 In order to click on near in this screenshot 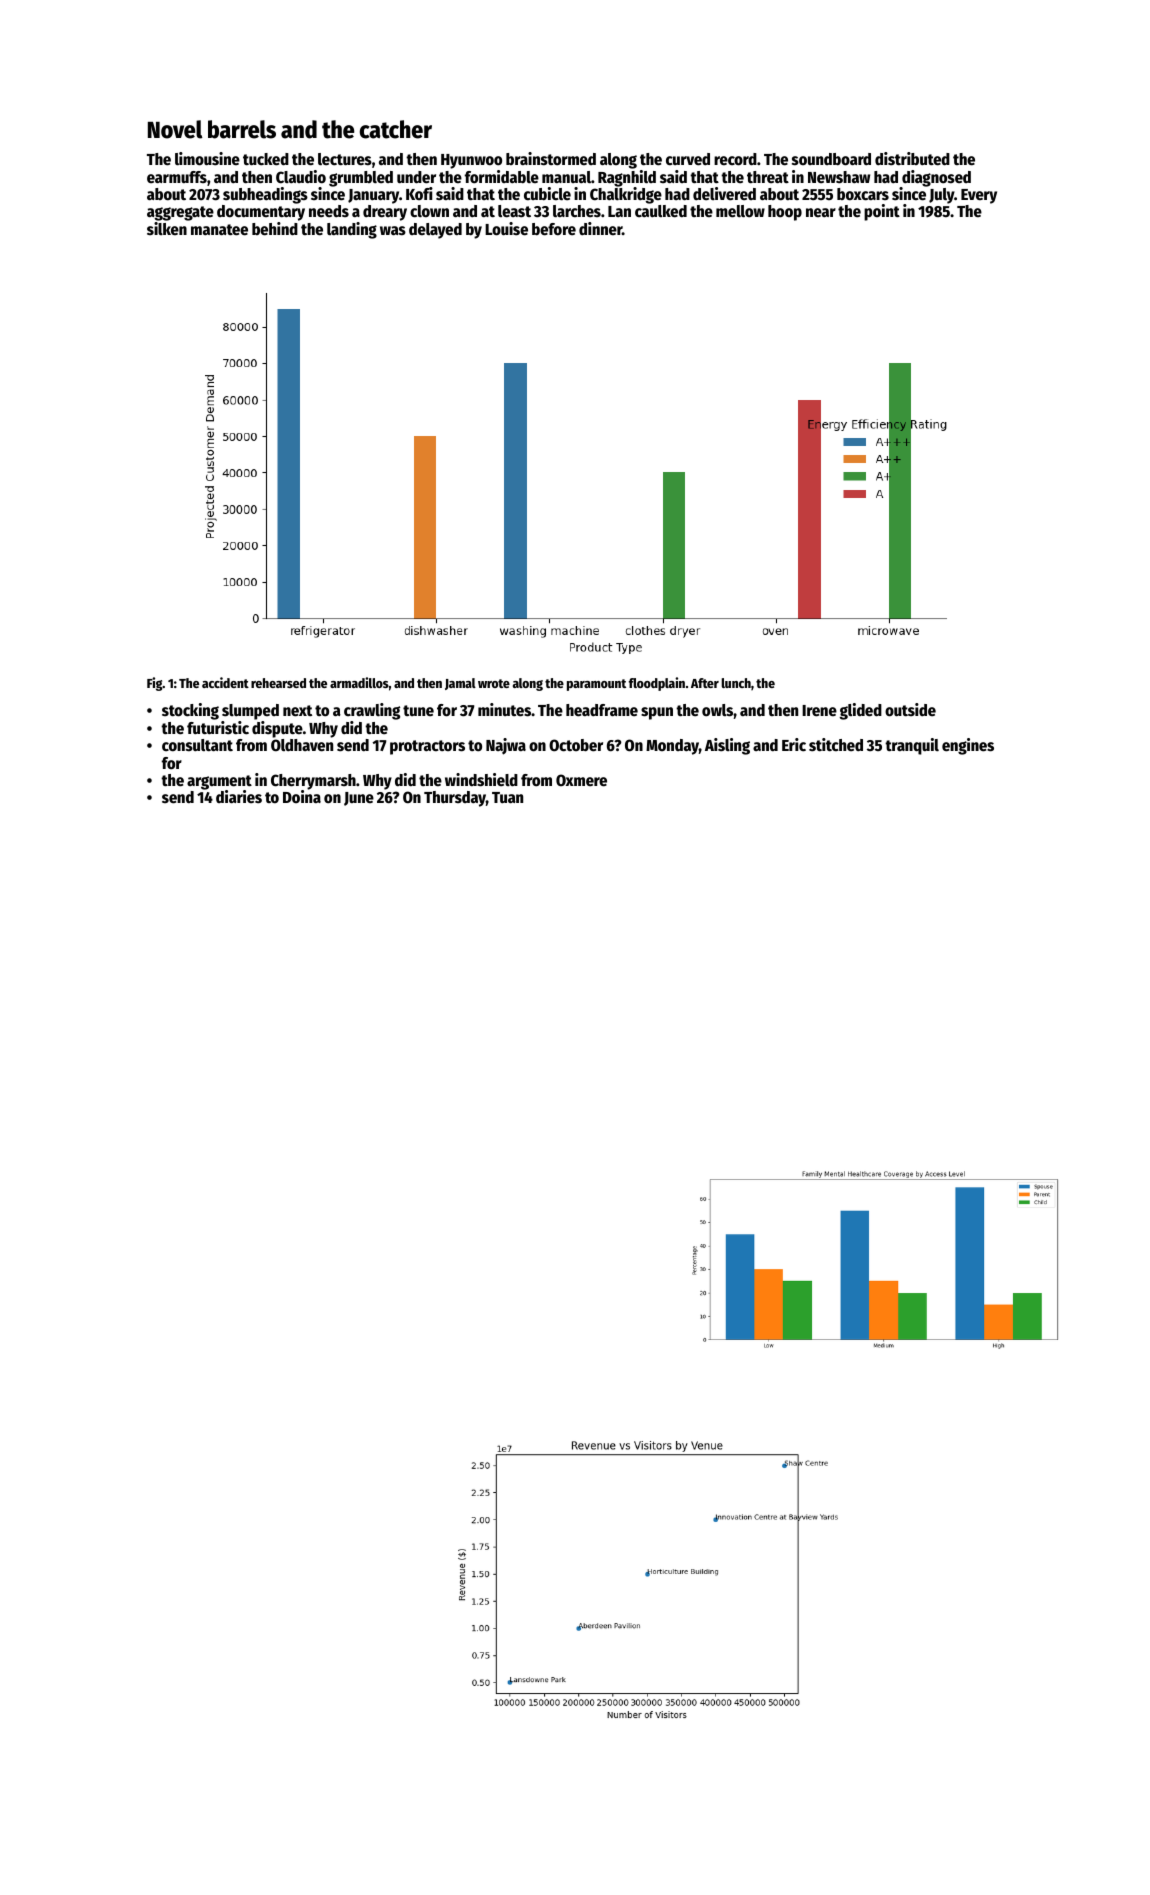, I will do `click(821, 212)`.
